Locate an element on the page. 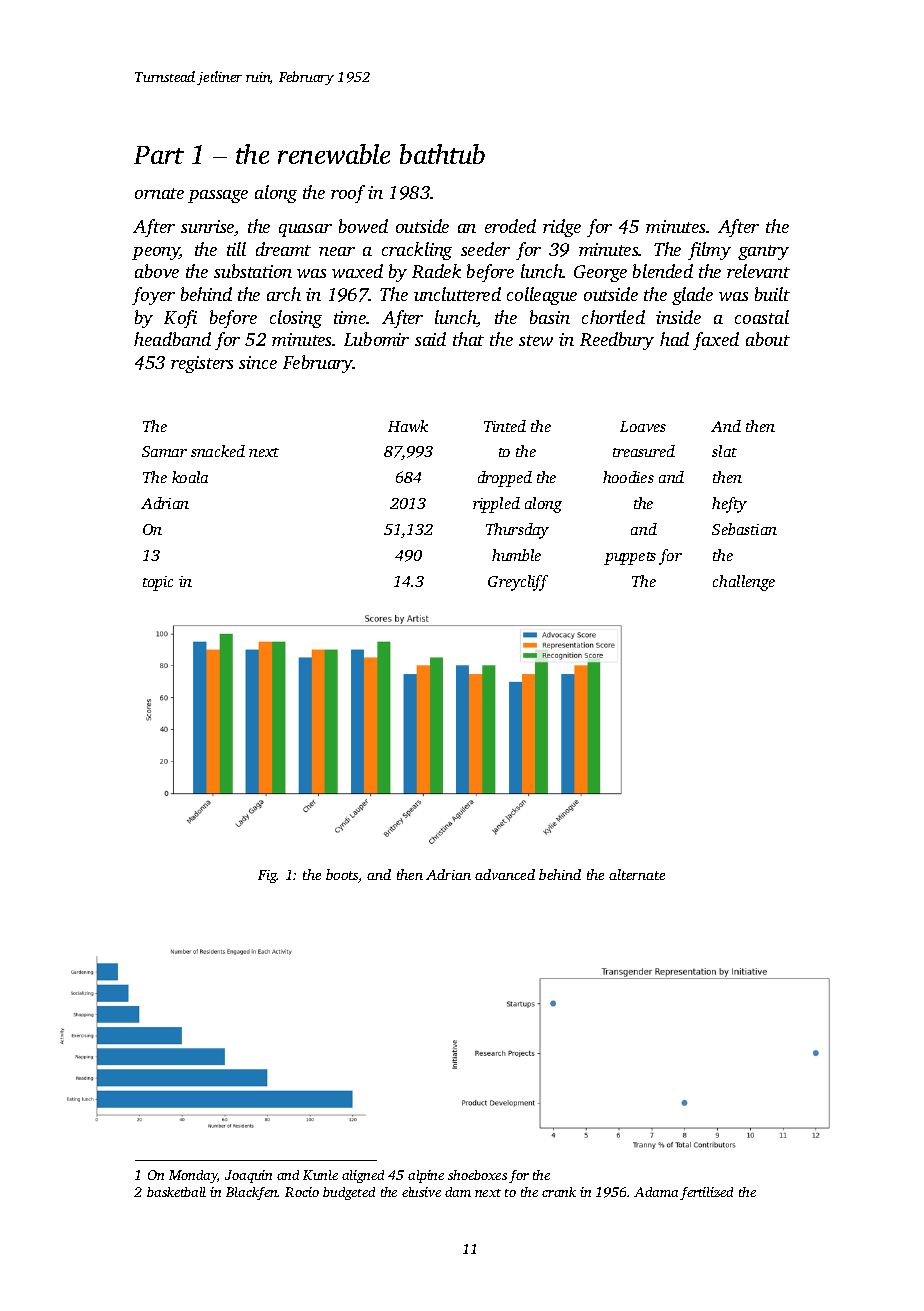 This image has width=924, height=1311. humble is located at coordinates (516, 555).
